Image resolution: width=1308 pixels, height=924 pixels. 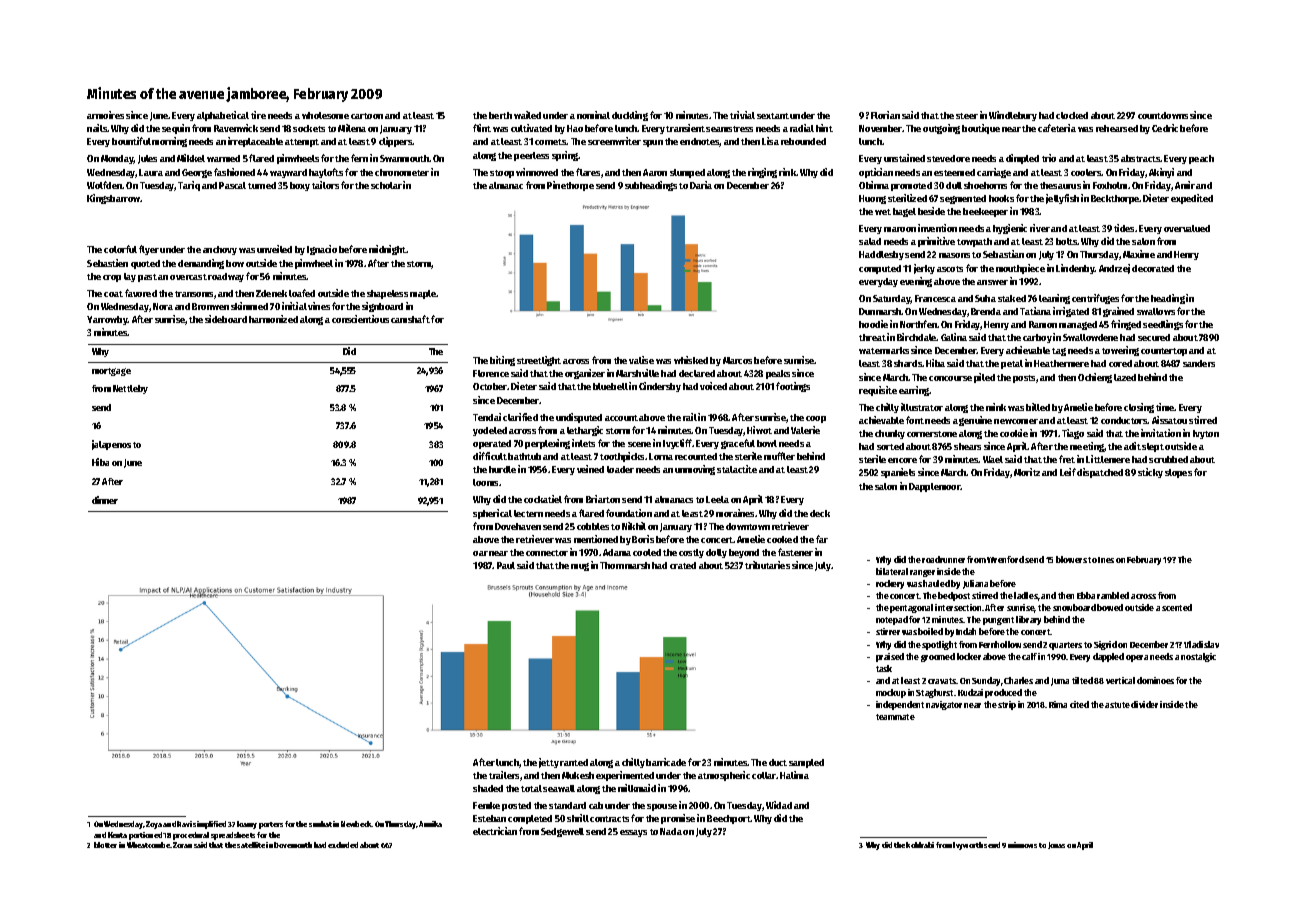 I want to click on dinner, so click(x=105, y=500).
